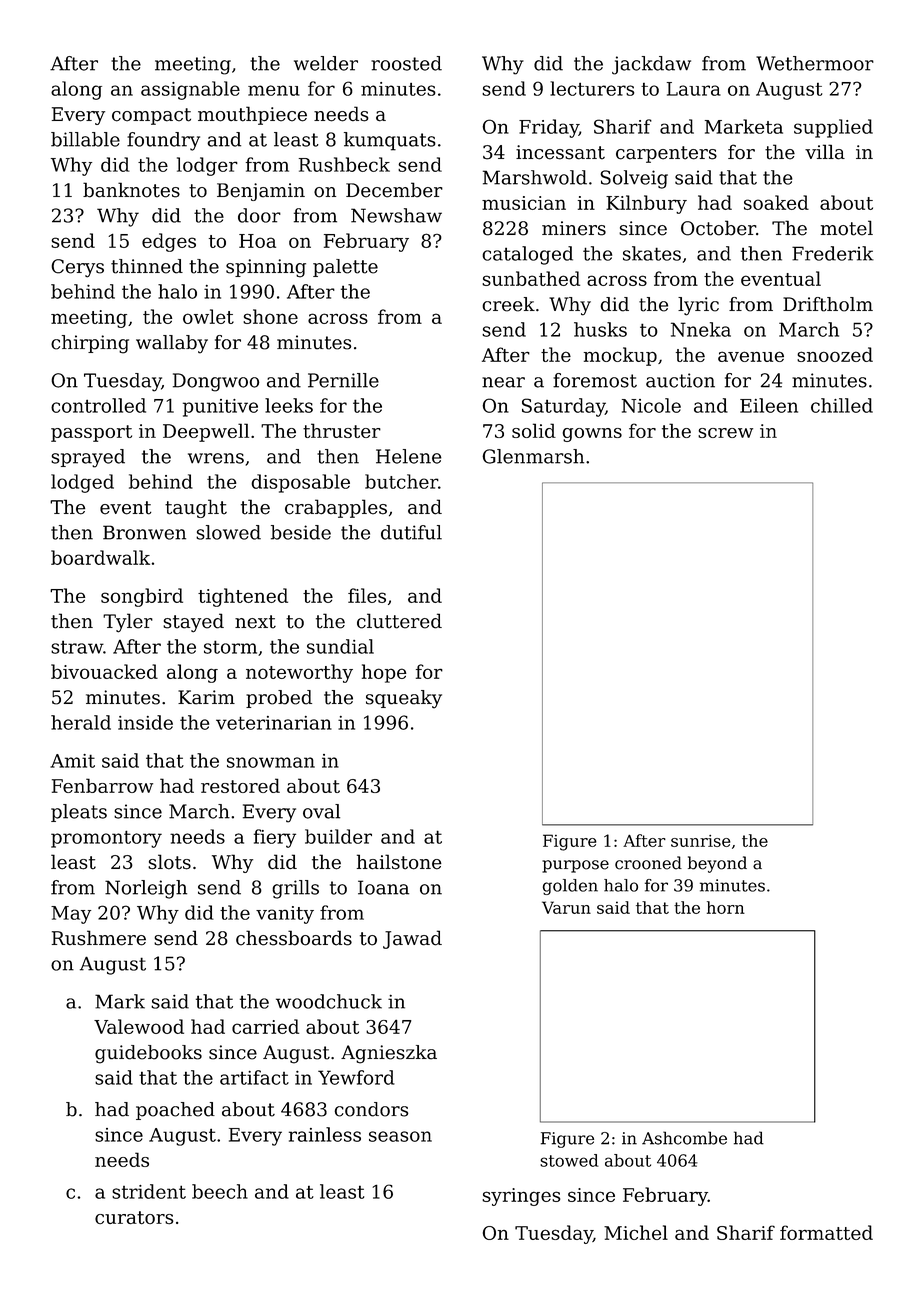  I want to click on artifact, so click(254, 1077).
